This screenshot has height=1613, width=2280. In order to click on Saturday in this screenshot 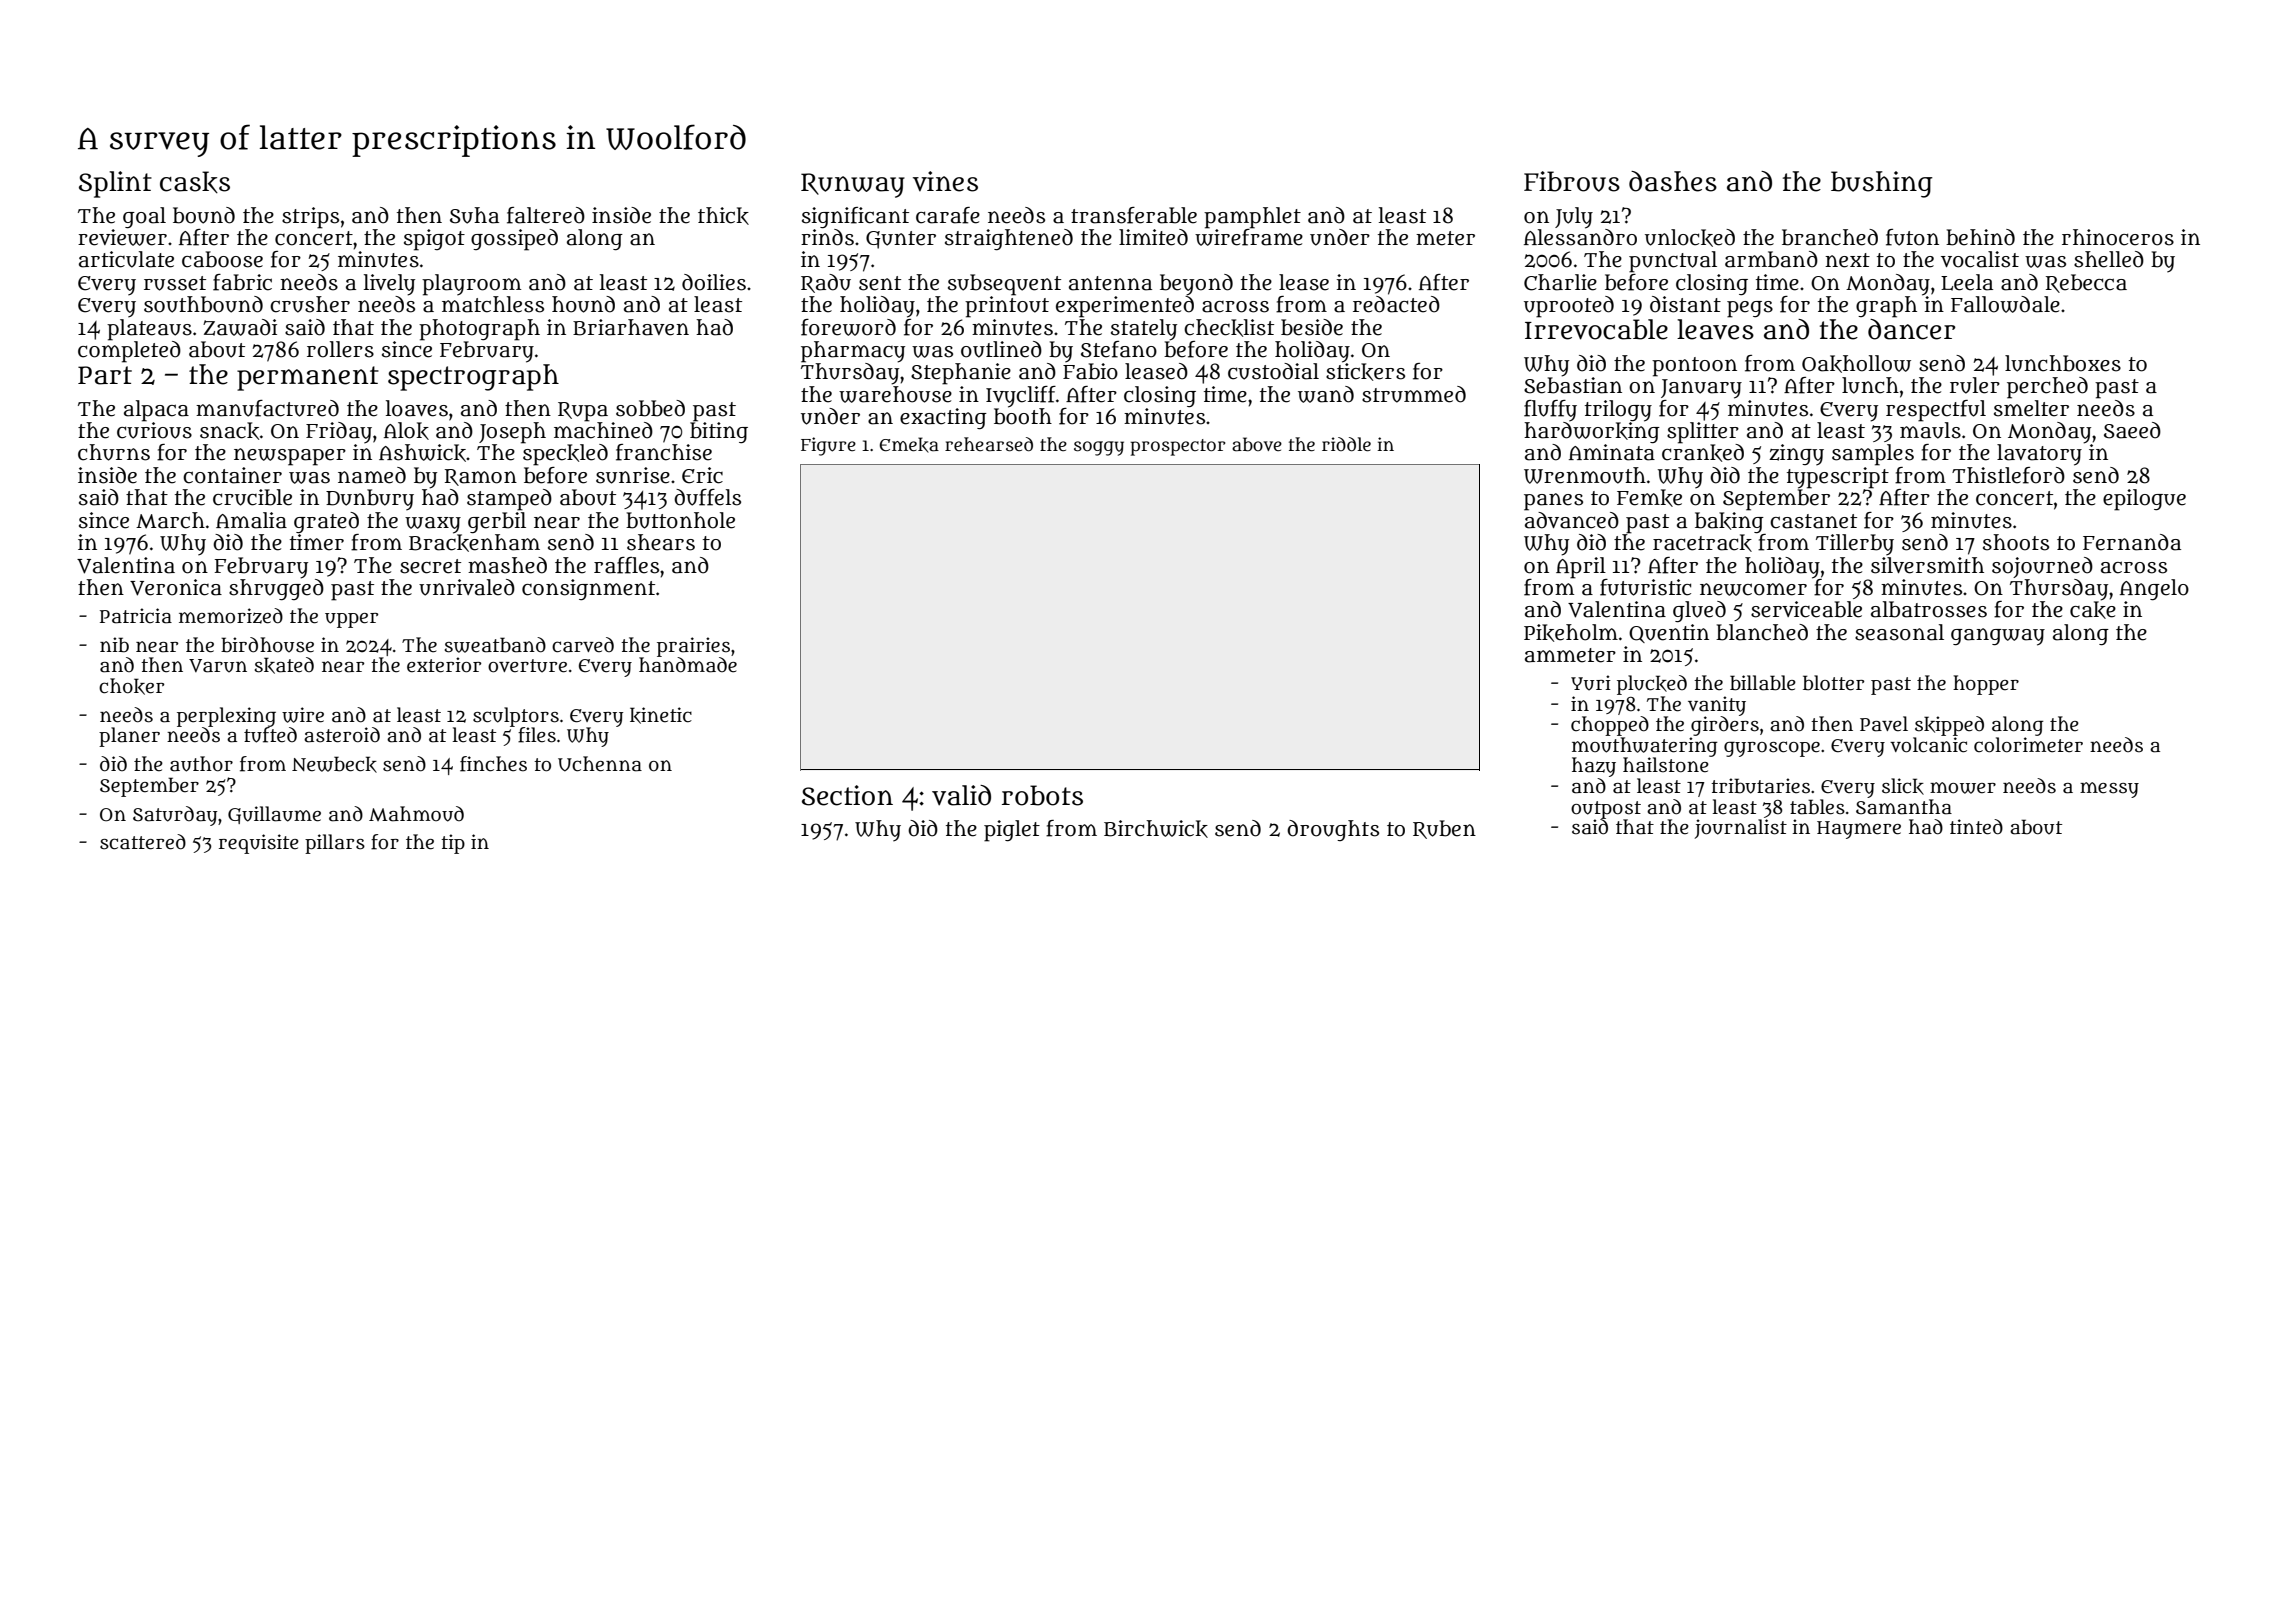, I will do `click(175, 816)`.
